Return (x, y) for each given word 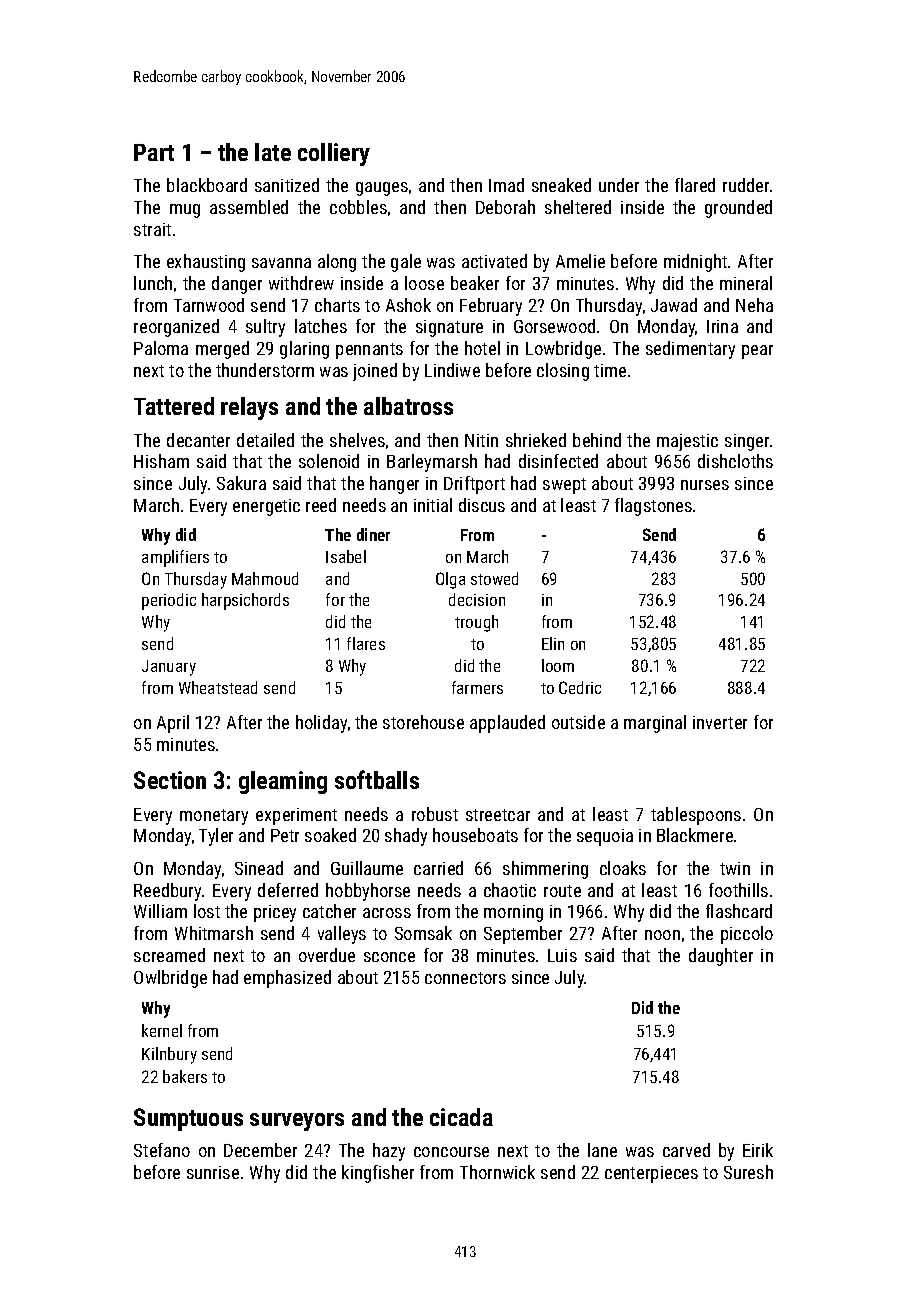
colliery (334, 154)
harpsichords (245, 601)
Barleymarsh (432, 463)
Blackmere (695, 835)
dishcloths (735, 461)
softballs (377, 779)
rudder (746, 185)
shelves (357, 440)
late (273, 152)
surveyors (297, 1122)
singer (747, 442)
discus (482, 505)
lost (207, 911)
